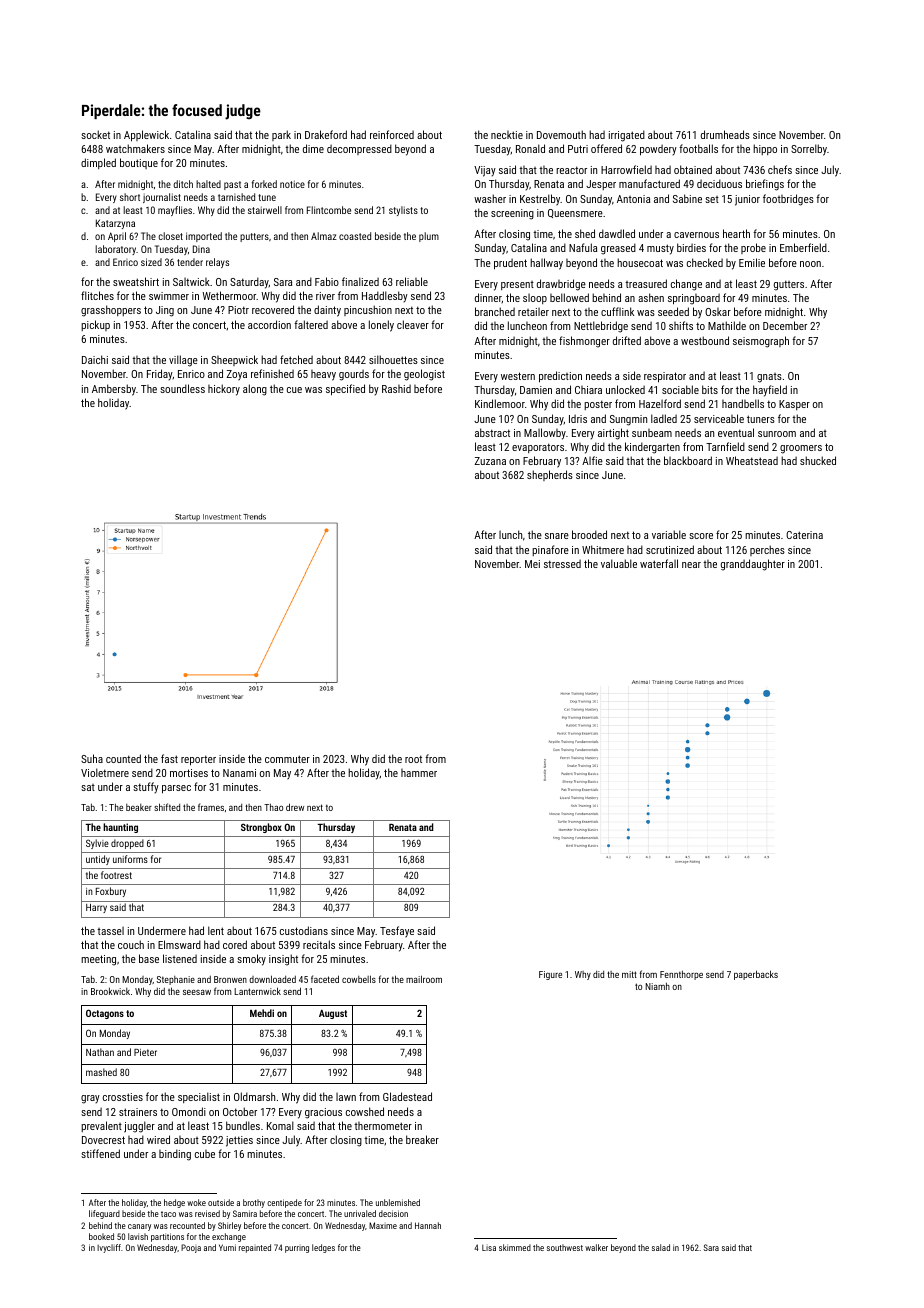 The height and width of the screenshot is (1308, 924). What do you see at coordinates (565, 1247) in the screenshot?
I see `southwest` at bounding box center [565, 1247].
